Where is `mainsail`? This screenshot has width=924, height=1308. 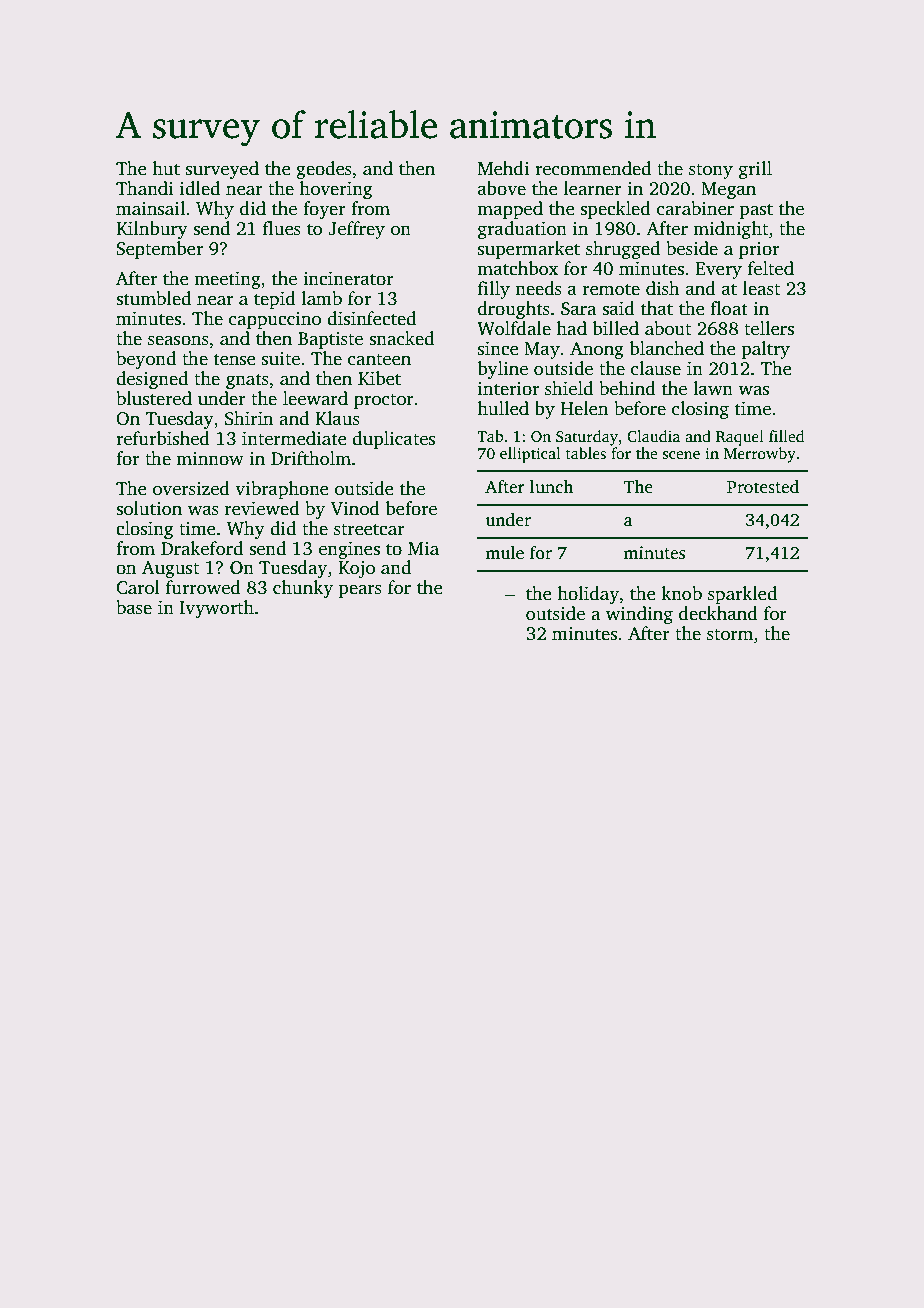
mainsail is located at coordinates (150, 208).
